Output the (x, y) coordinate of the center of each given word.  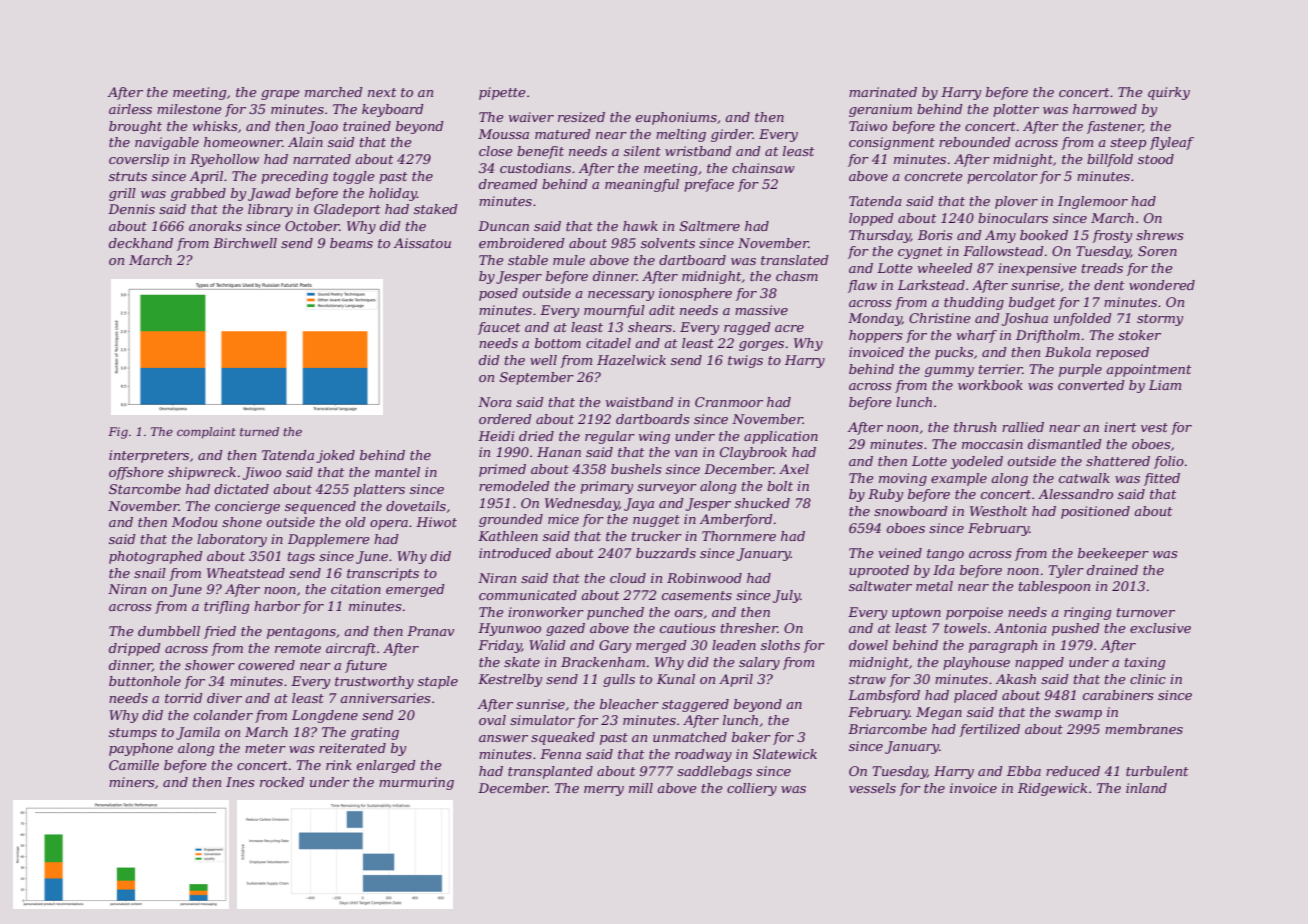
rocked (282, 782)
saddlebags (714, 772)
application (781, 437)
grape (280, 95)
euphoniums (676, 118)
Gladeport (347, 210)
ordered (505, 419)
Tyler (1066, 571)
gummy (949, 372)
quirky (1169, 93)
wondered (1162, 285)
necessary (621, 296)
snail (150, 573)
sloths (780, 645)
